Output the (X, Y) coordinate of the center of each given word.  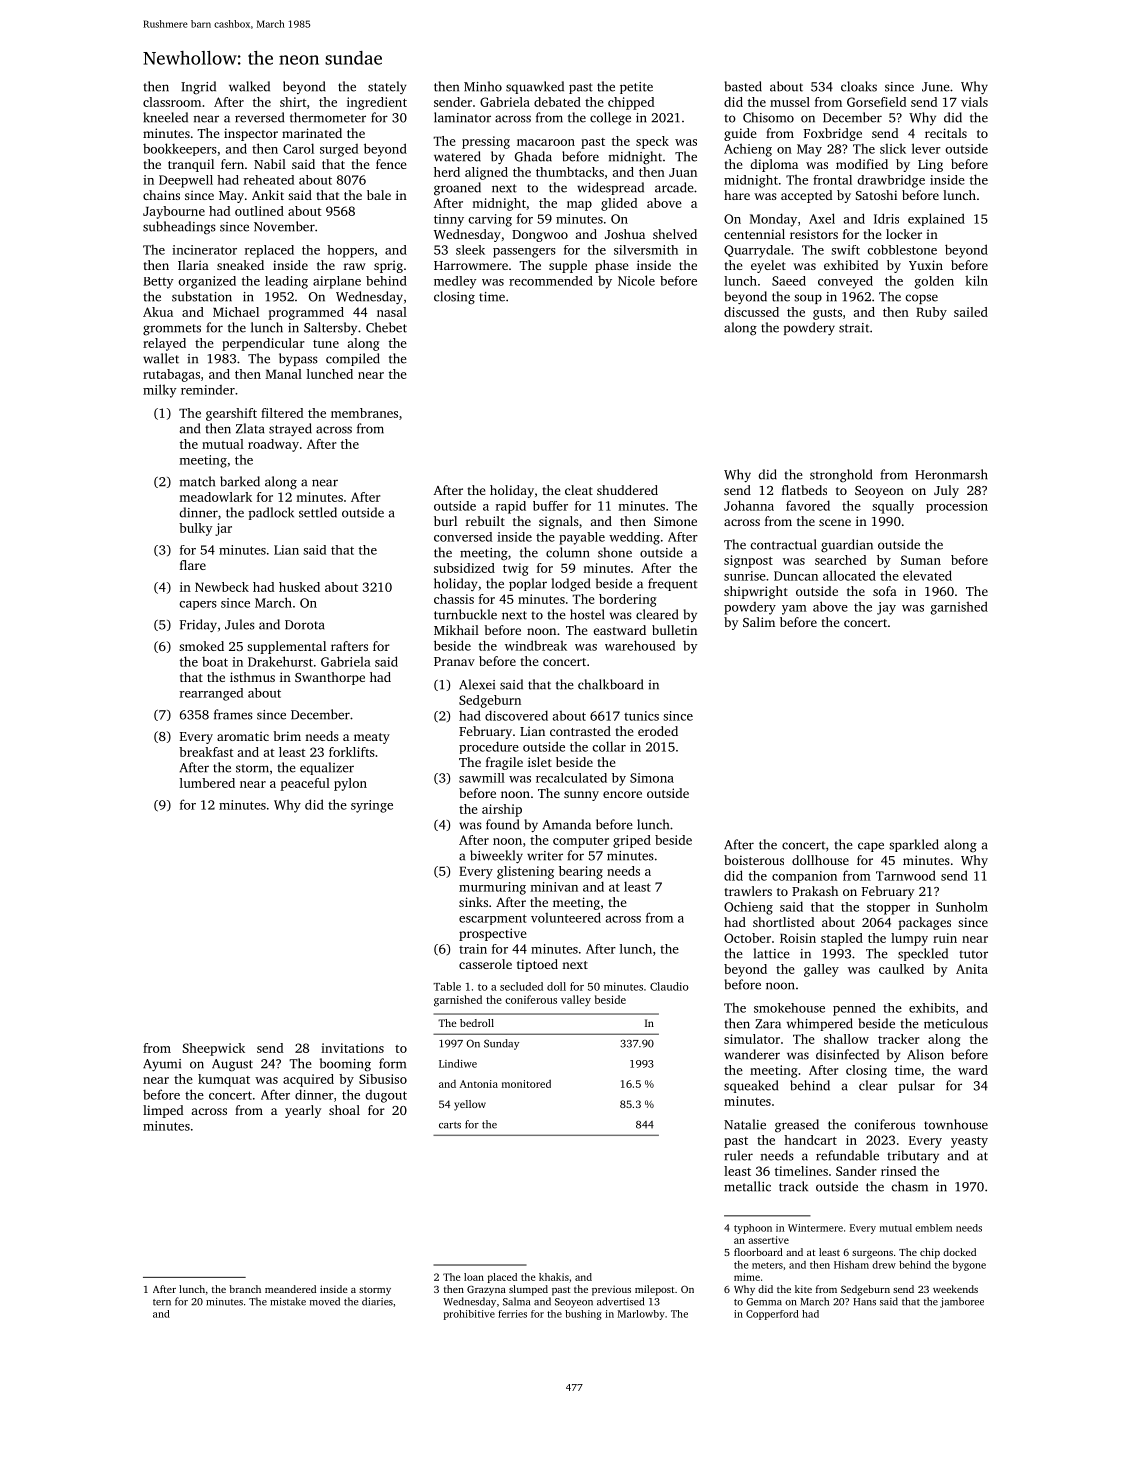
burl (445, 521)
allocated (849, 575)
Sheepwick (214, 1049)
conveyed (845, 282)
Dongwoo (540, 236)
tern (162, 1302)
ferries (512, 1314)
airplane (337, 282)
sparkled (914, 845)
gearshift (231, 414)
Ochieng (748, 908)
